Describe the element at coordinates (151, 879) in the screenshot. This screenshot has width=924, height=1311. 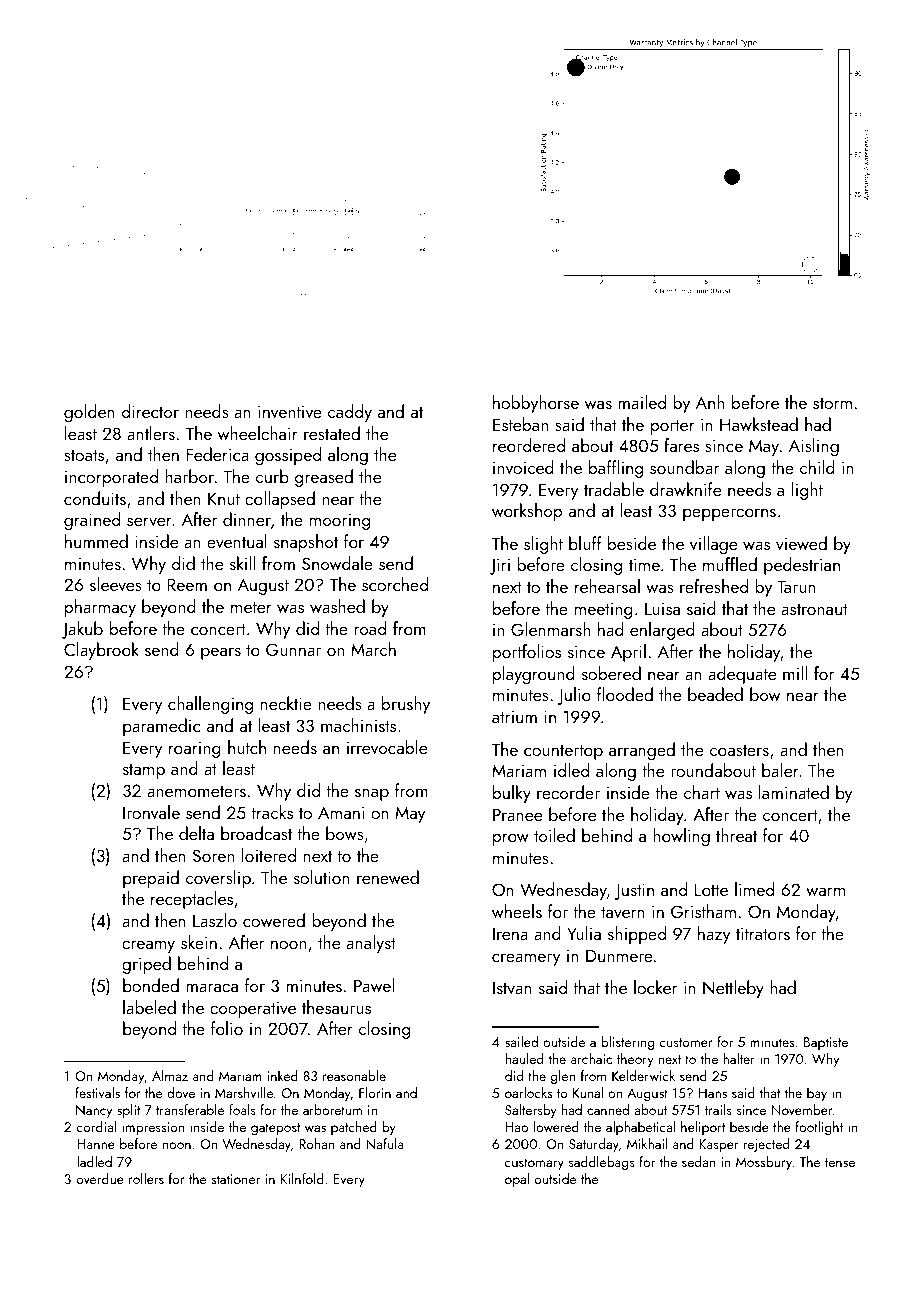
I see `prepaid` at that location.
